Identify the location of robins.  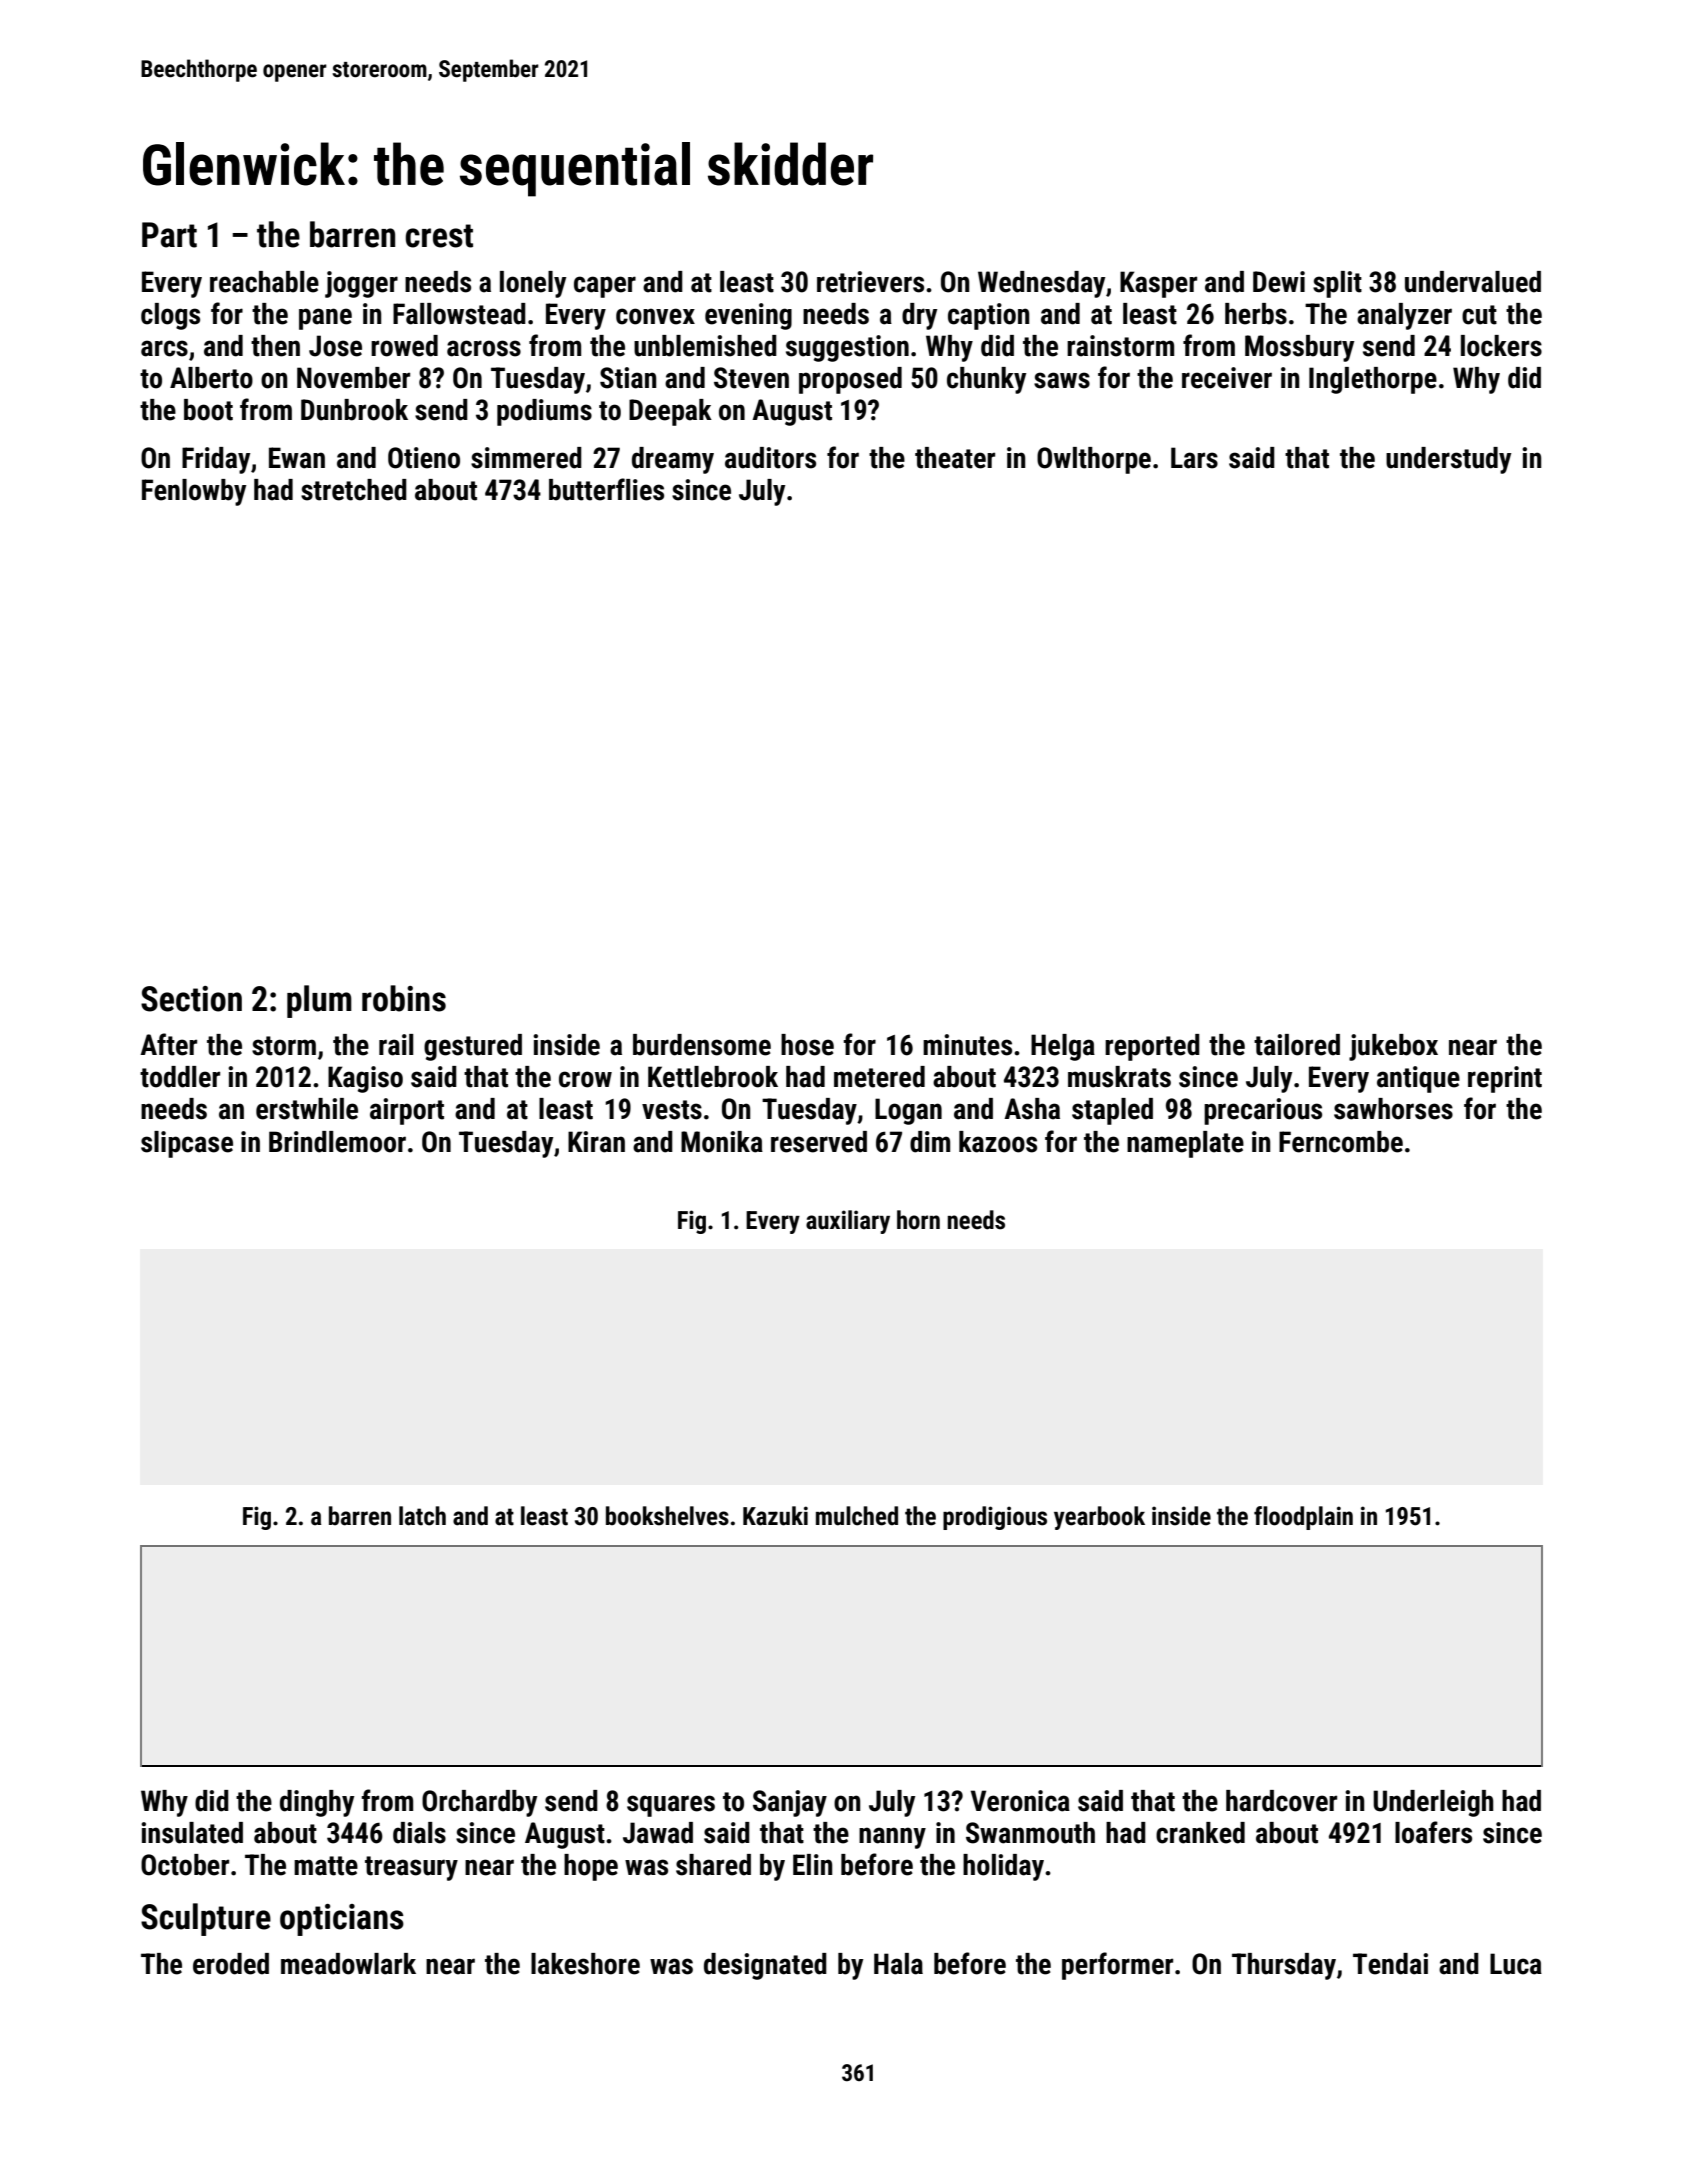
(404, 998).
